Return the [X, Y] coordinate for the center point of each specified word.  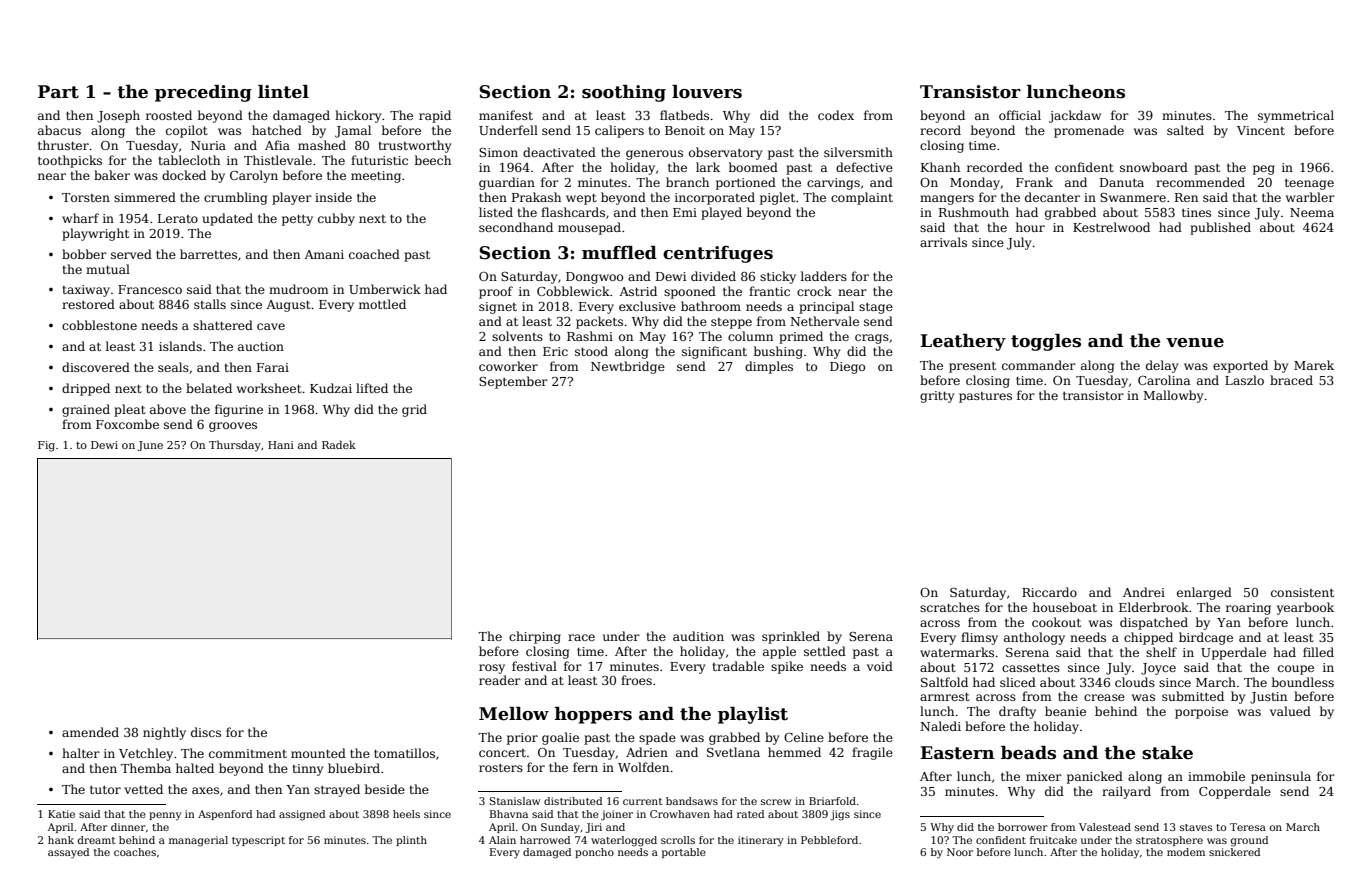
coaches [135, 852]
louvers [707, 92]
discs [206, 732]
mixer [1044, 776]
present [972, 367]
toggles [1046, 342]
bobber [84, 254]
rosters [501, 768]
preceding [203, 93]
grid [414, 410]
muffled [619, 253]
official [1020, 115]
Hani [281, 445]
